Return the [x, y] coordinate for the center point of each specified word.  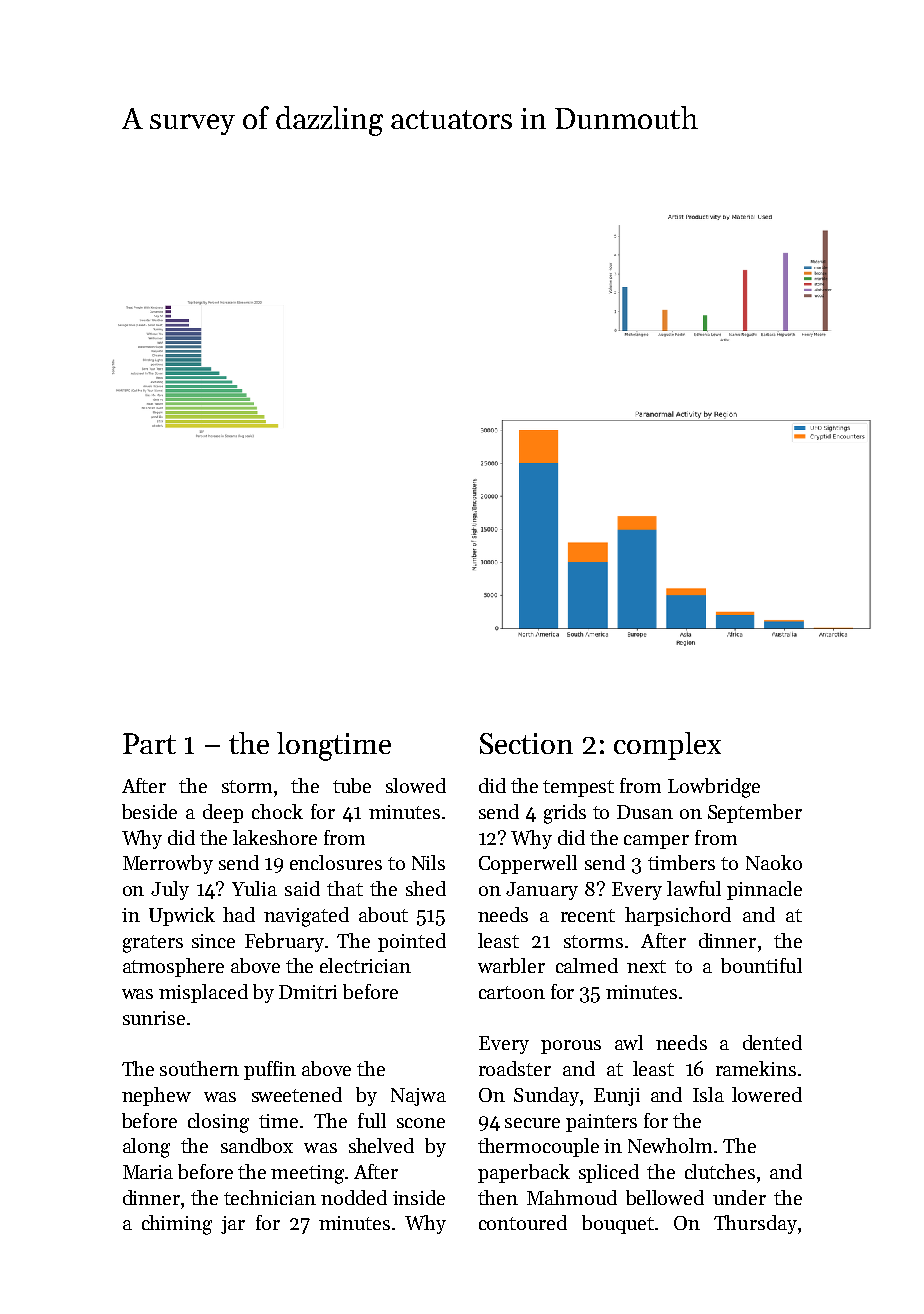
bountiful [761, 965]
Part [149, 743]
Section [526, 743]
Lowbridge [714, 788]
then [498, 1197]
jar [233, 1225]
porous [571, 1047]
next [646, 966]
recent [588, 915]
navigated [306, 917]
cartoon [512, 992]
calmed [587, 965]
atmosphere [173, 967]
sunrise [154, 1018]
